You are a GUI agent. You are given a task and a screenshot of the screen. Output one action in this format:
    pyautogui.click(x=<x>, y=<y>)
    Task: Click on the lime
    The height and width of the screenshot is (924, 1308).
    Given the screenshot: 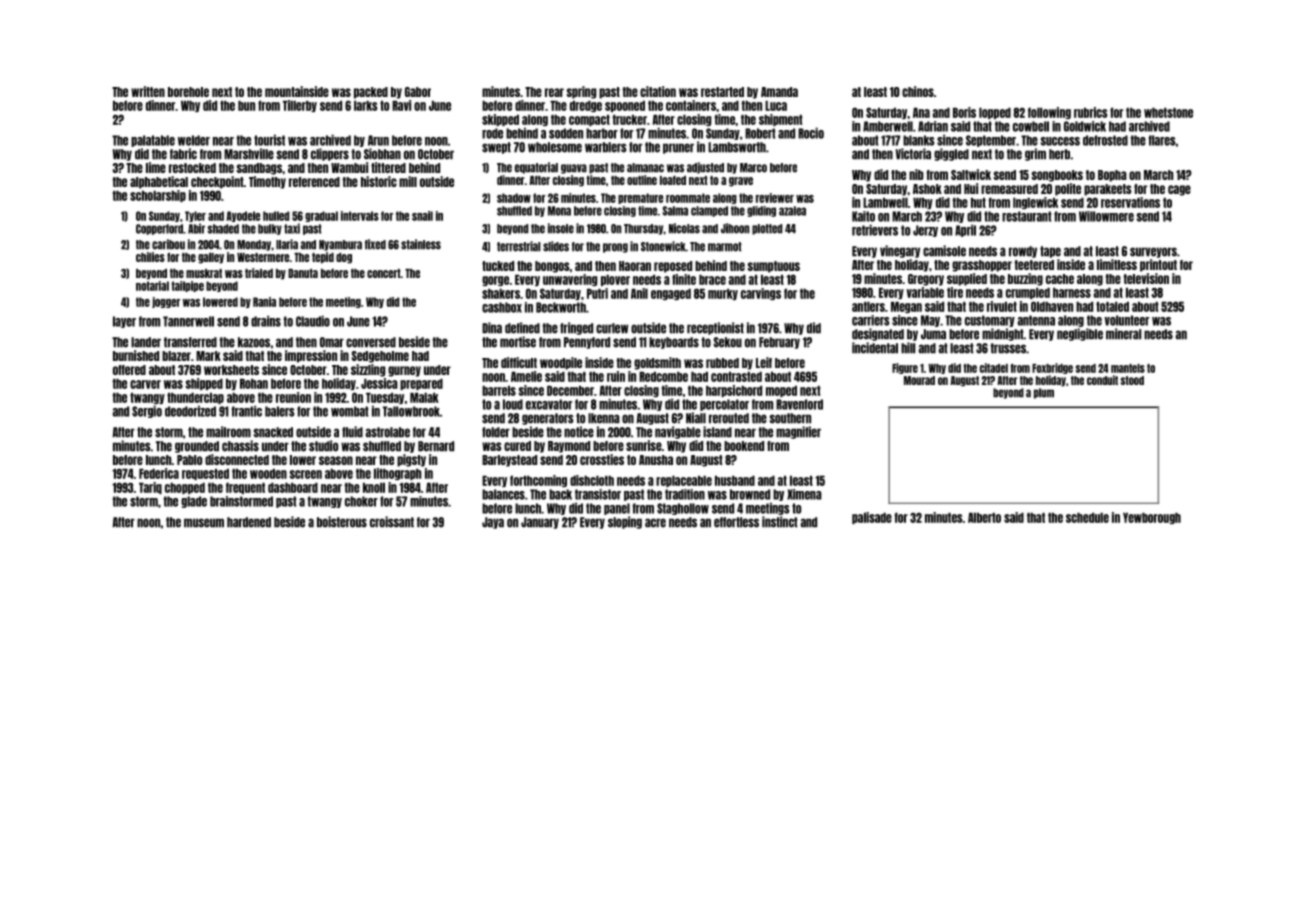 What is the action you would take?
    pyautogui.click(x=156, y=167)
